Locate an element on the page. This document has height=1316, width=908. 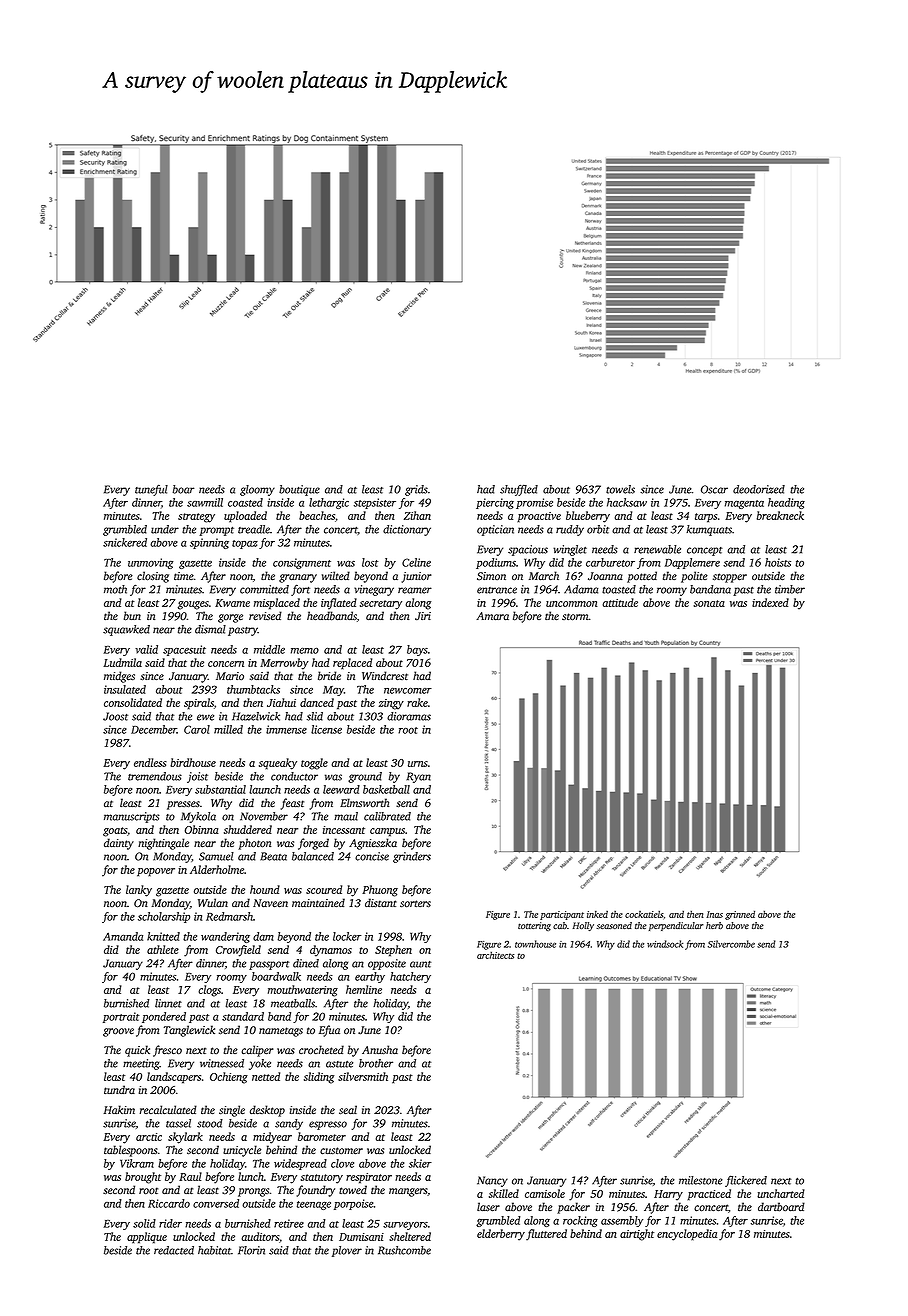
sonata is located at coordinates (709, 603).
